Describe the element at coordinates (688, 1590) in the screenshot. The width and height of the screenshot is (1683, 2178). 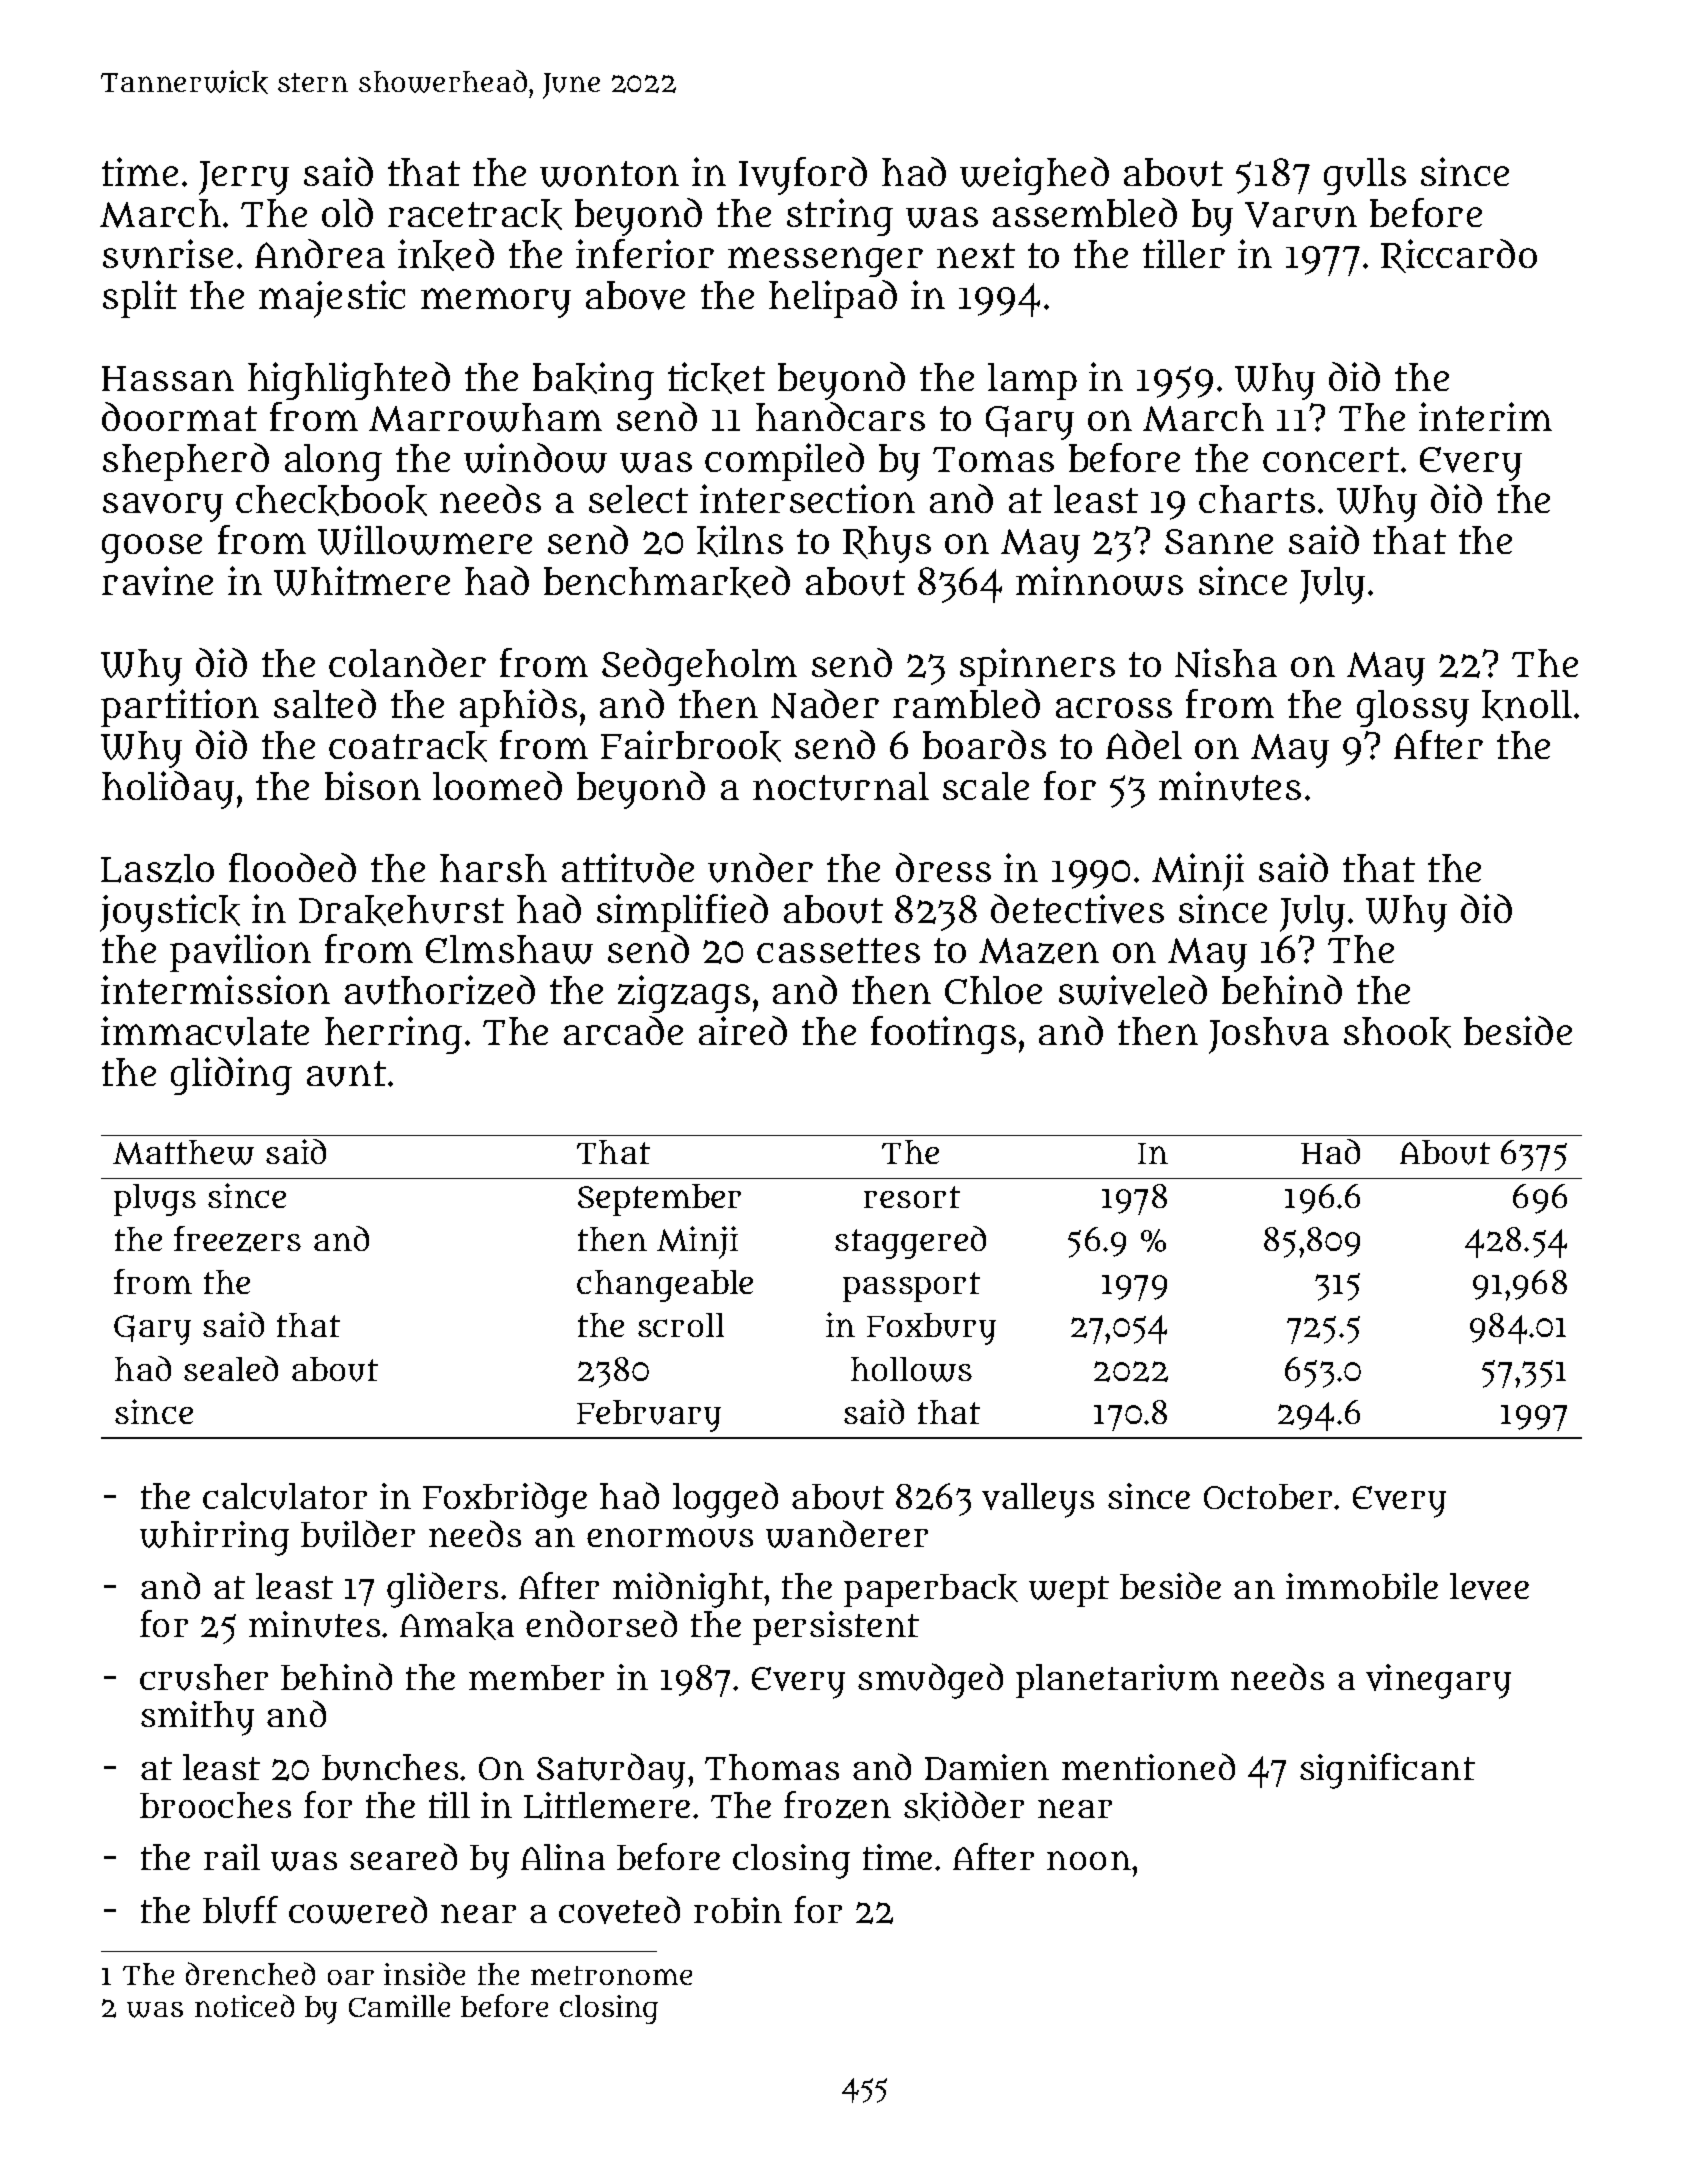
I see `midnight` at that location.
